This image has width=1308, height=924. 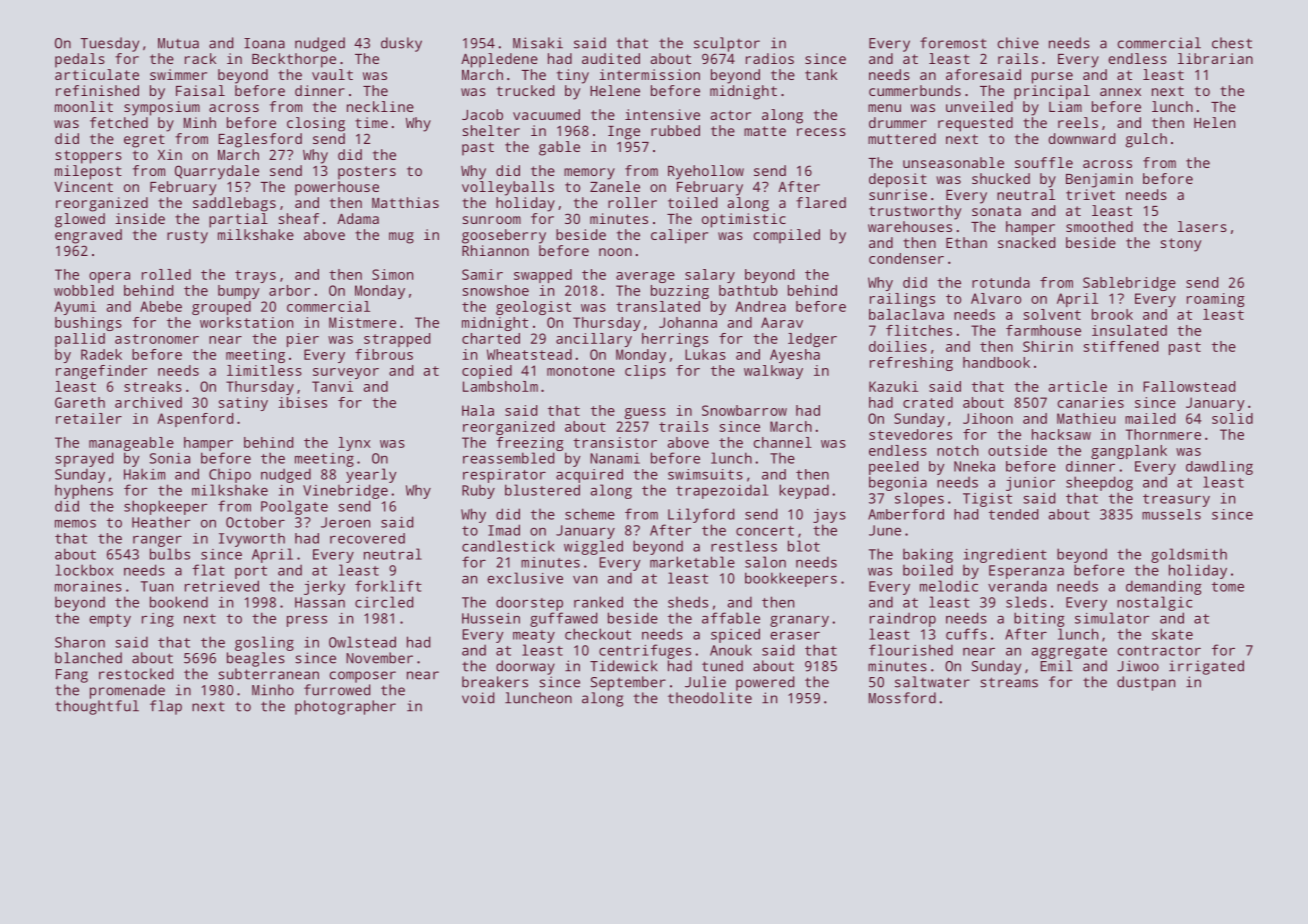 I want to click on dustpan, so click(x=1146, y=683).
